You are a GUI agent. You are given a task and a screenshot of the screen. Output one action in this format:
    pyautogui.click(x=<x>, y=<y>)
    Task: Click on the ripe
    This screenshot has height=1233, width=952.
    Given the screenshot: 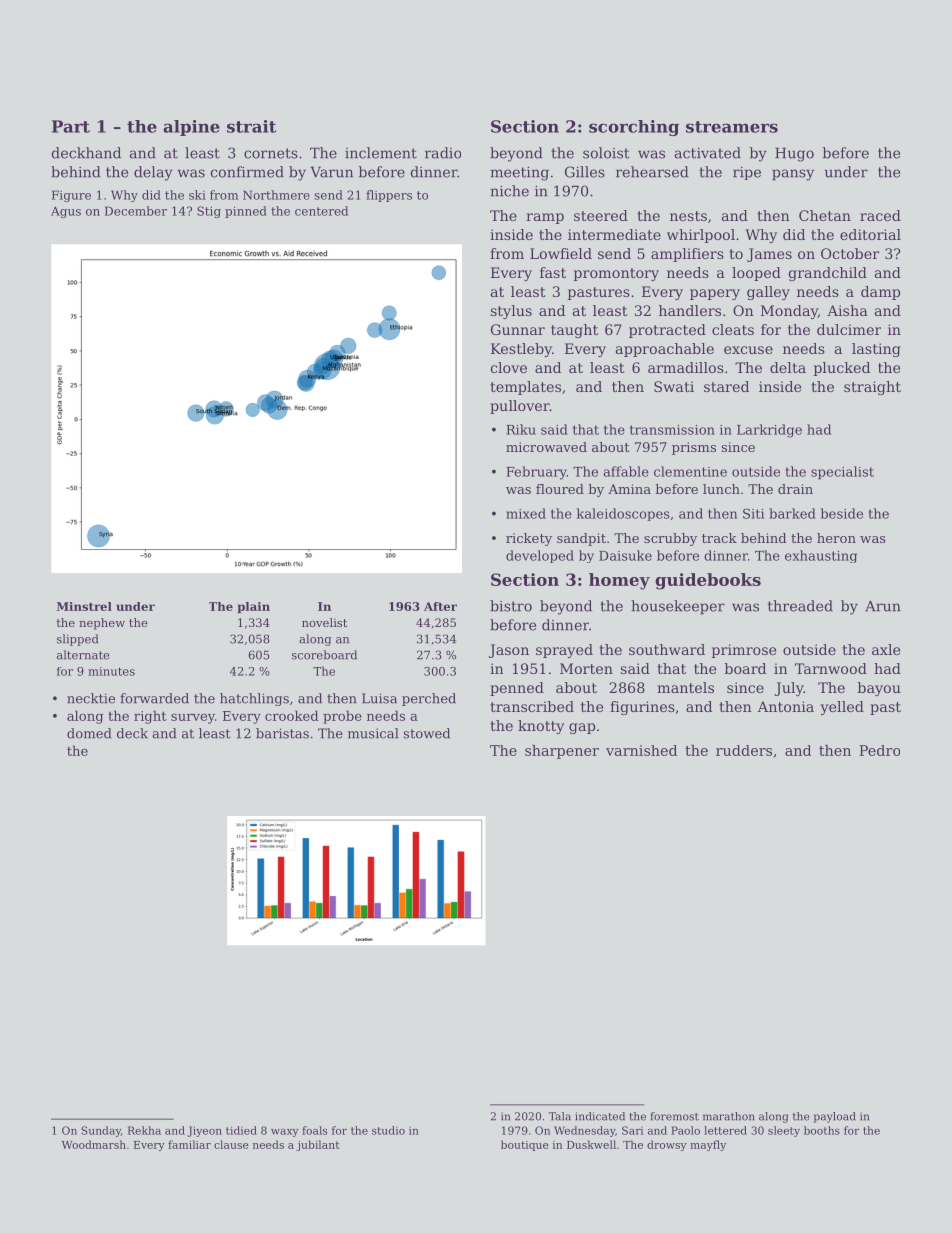 What is the action you would take?
    pyautogui.click(x=747, y=173)
